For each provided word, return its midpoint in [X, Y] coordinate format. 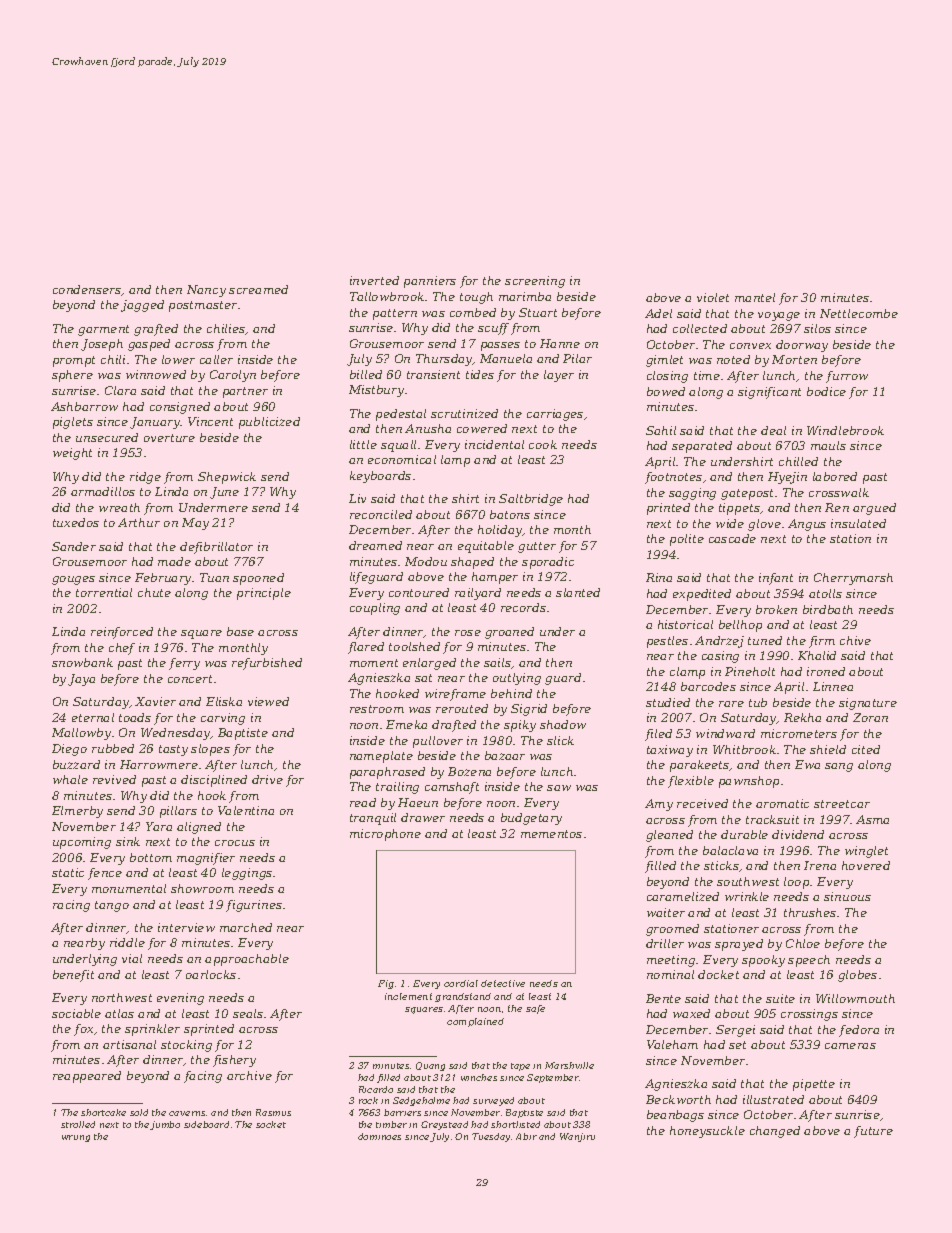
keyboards [380, 477]
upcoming [82, 843]
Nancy [206, 291]
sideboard [206, 1124]
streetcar [842, 804]
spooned [258, 579]
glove [764, 525]
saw [559, 788]
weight [72, 454]
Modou [426, 561]
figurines [254, 906]
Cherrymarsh [853, 579]
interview [186, 927]
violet [713, 297]
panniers [430, 282]
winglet [866, 852]
